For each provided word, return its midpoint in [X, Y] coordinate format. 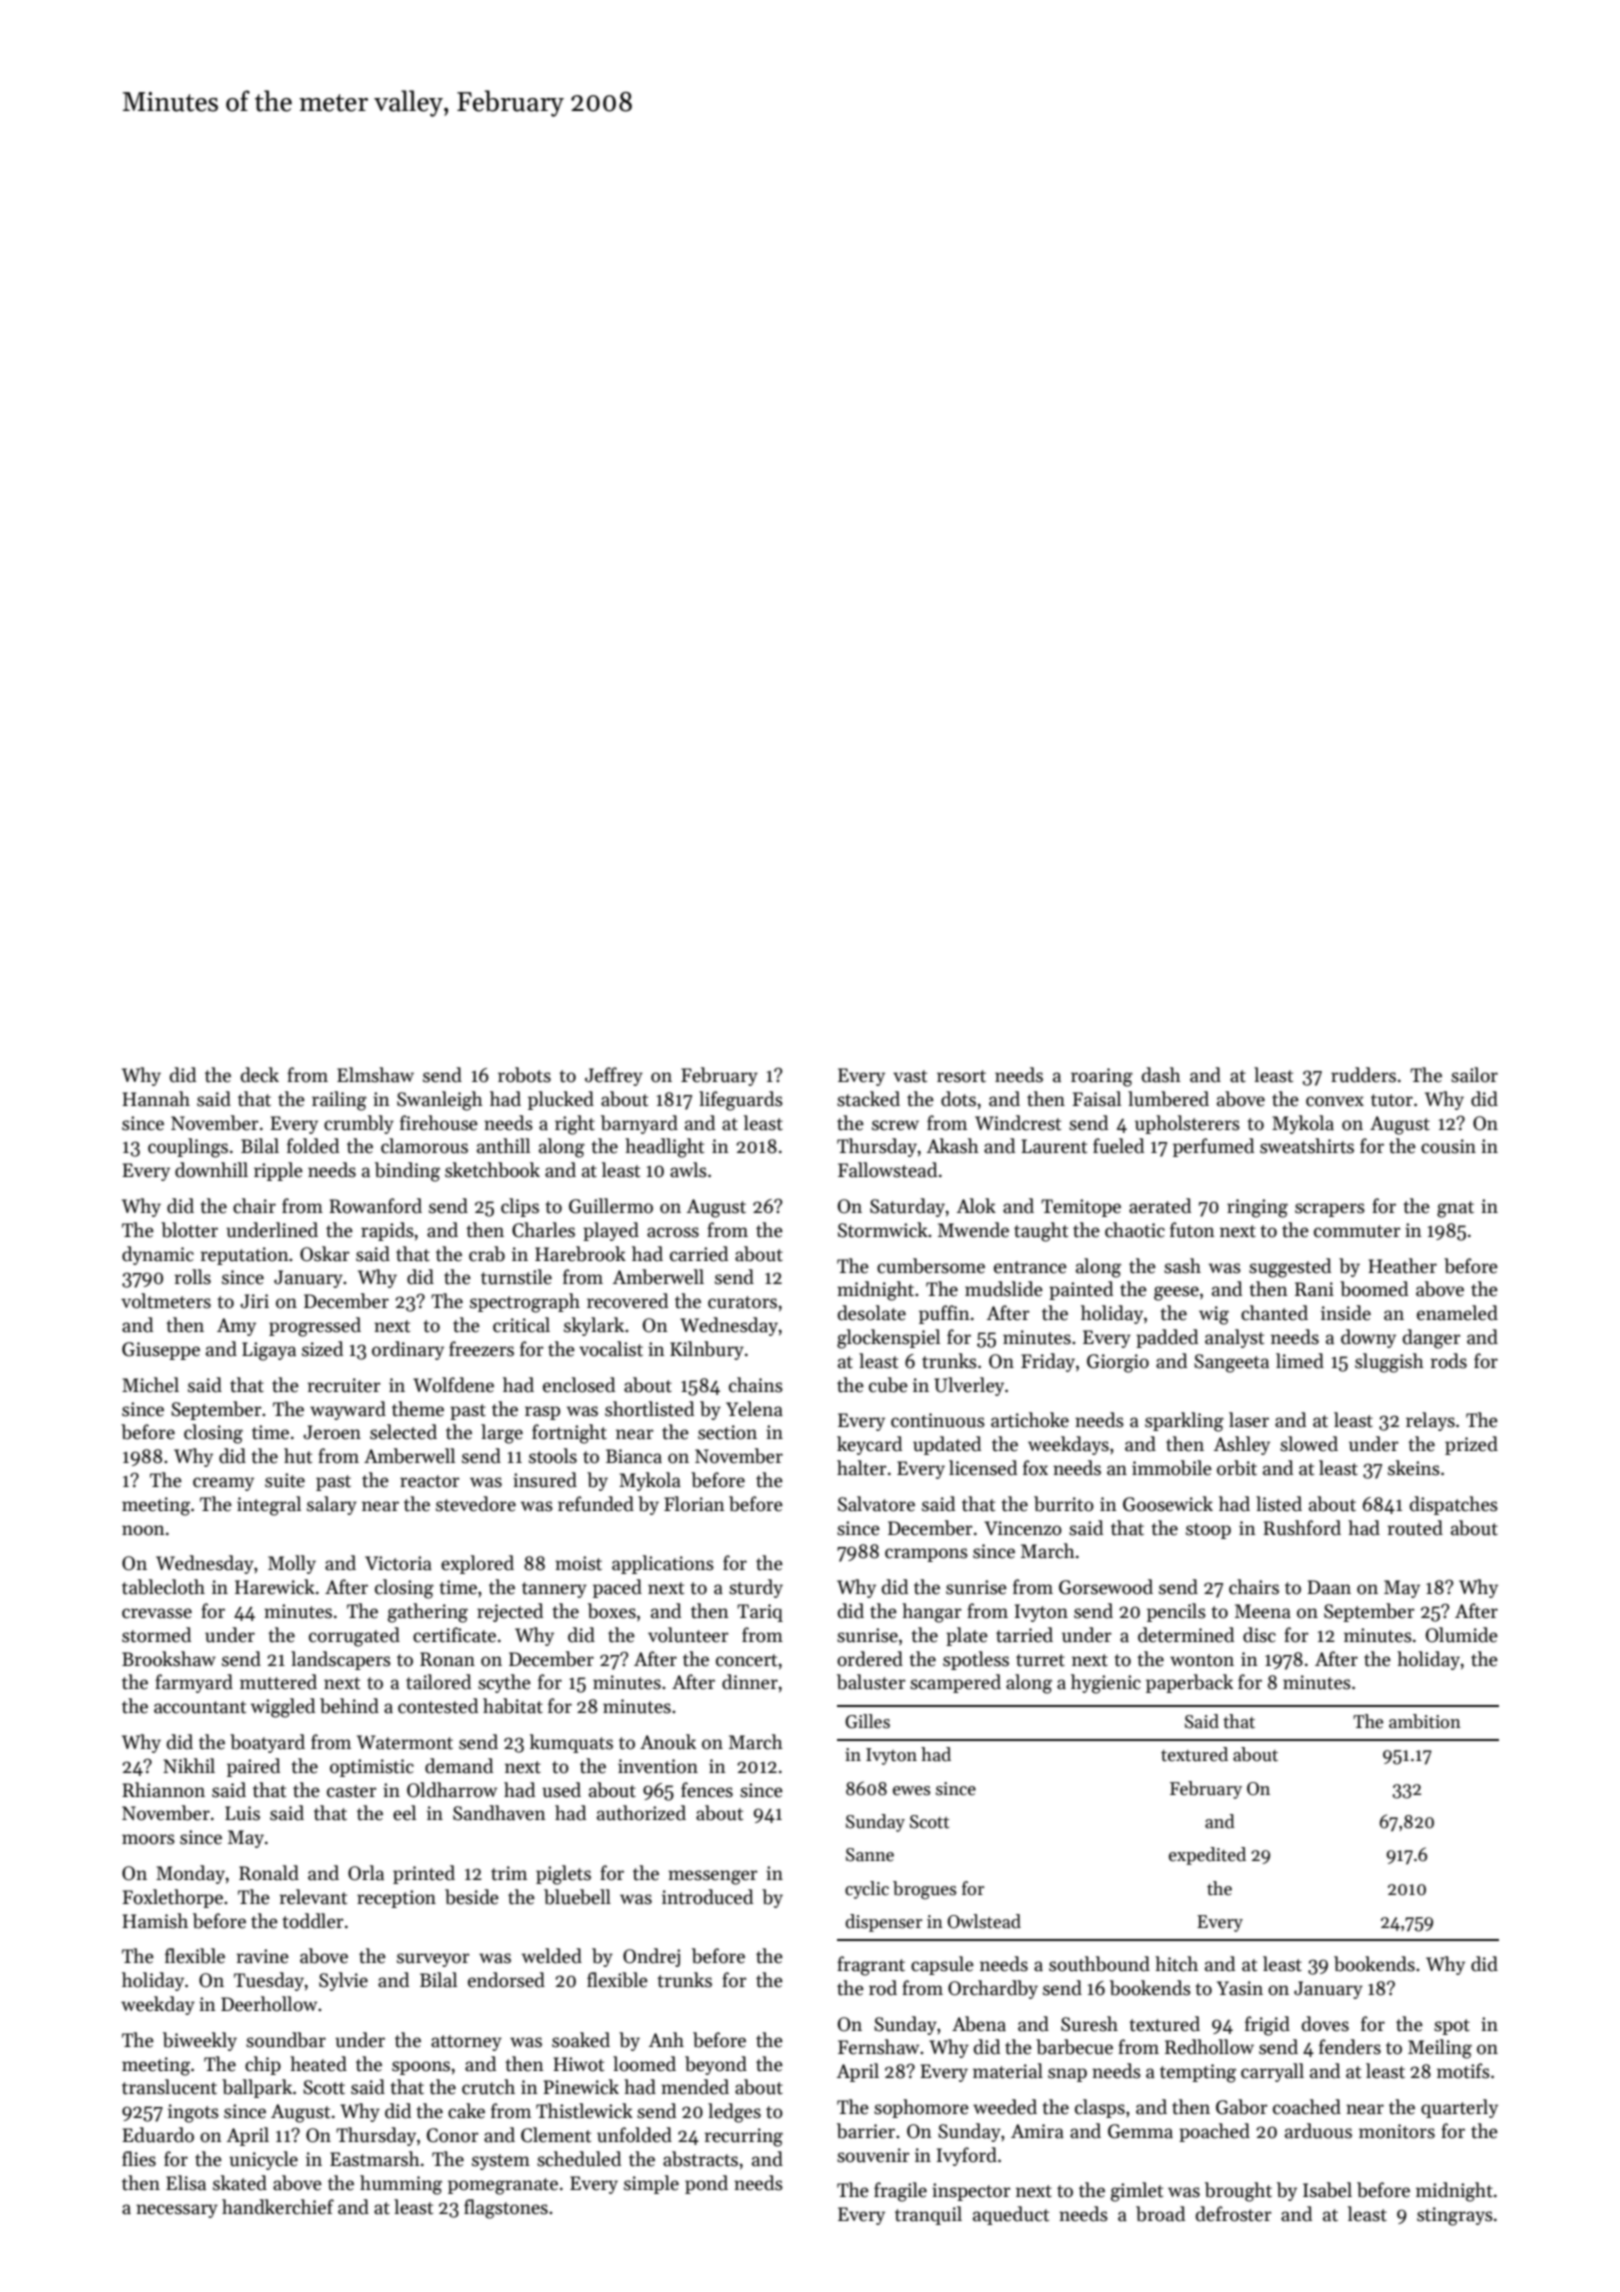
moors [148, 1839]
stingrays [1455, 2216]
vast [910, 1076]
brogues [925, 1890]
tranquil [928, 2215]
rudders [1363, 1075]
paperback [1189, 1683]
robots [524, 1075]
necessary [177, 2211]
